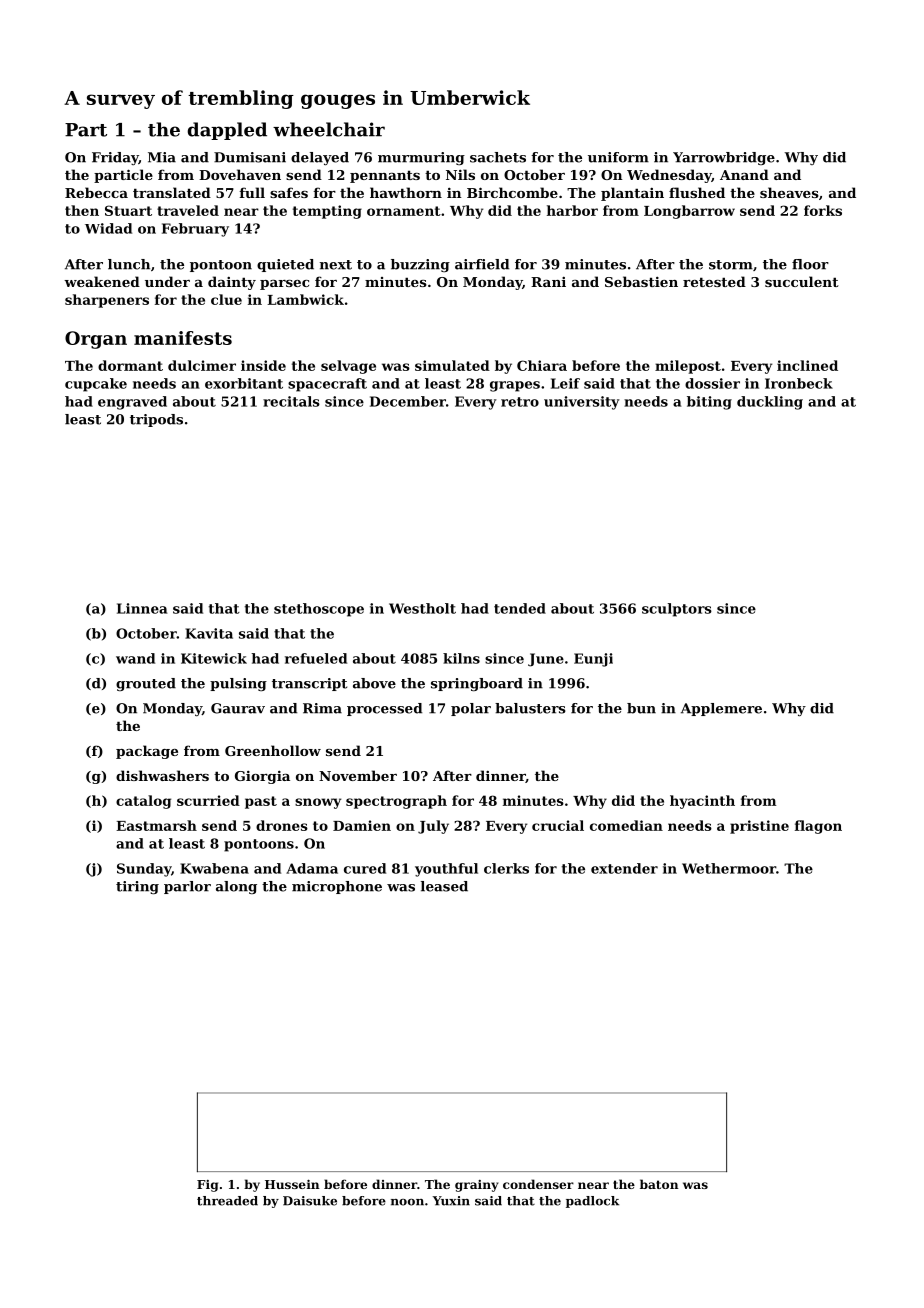 This screenshot has height=1308, width=924. I want to click on crucial, so click(558, 825).
